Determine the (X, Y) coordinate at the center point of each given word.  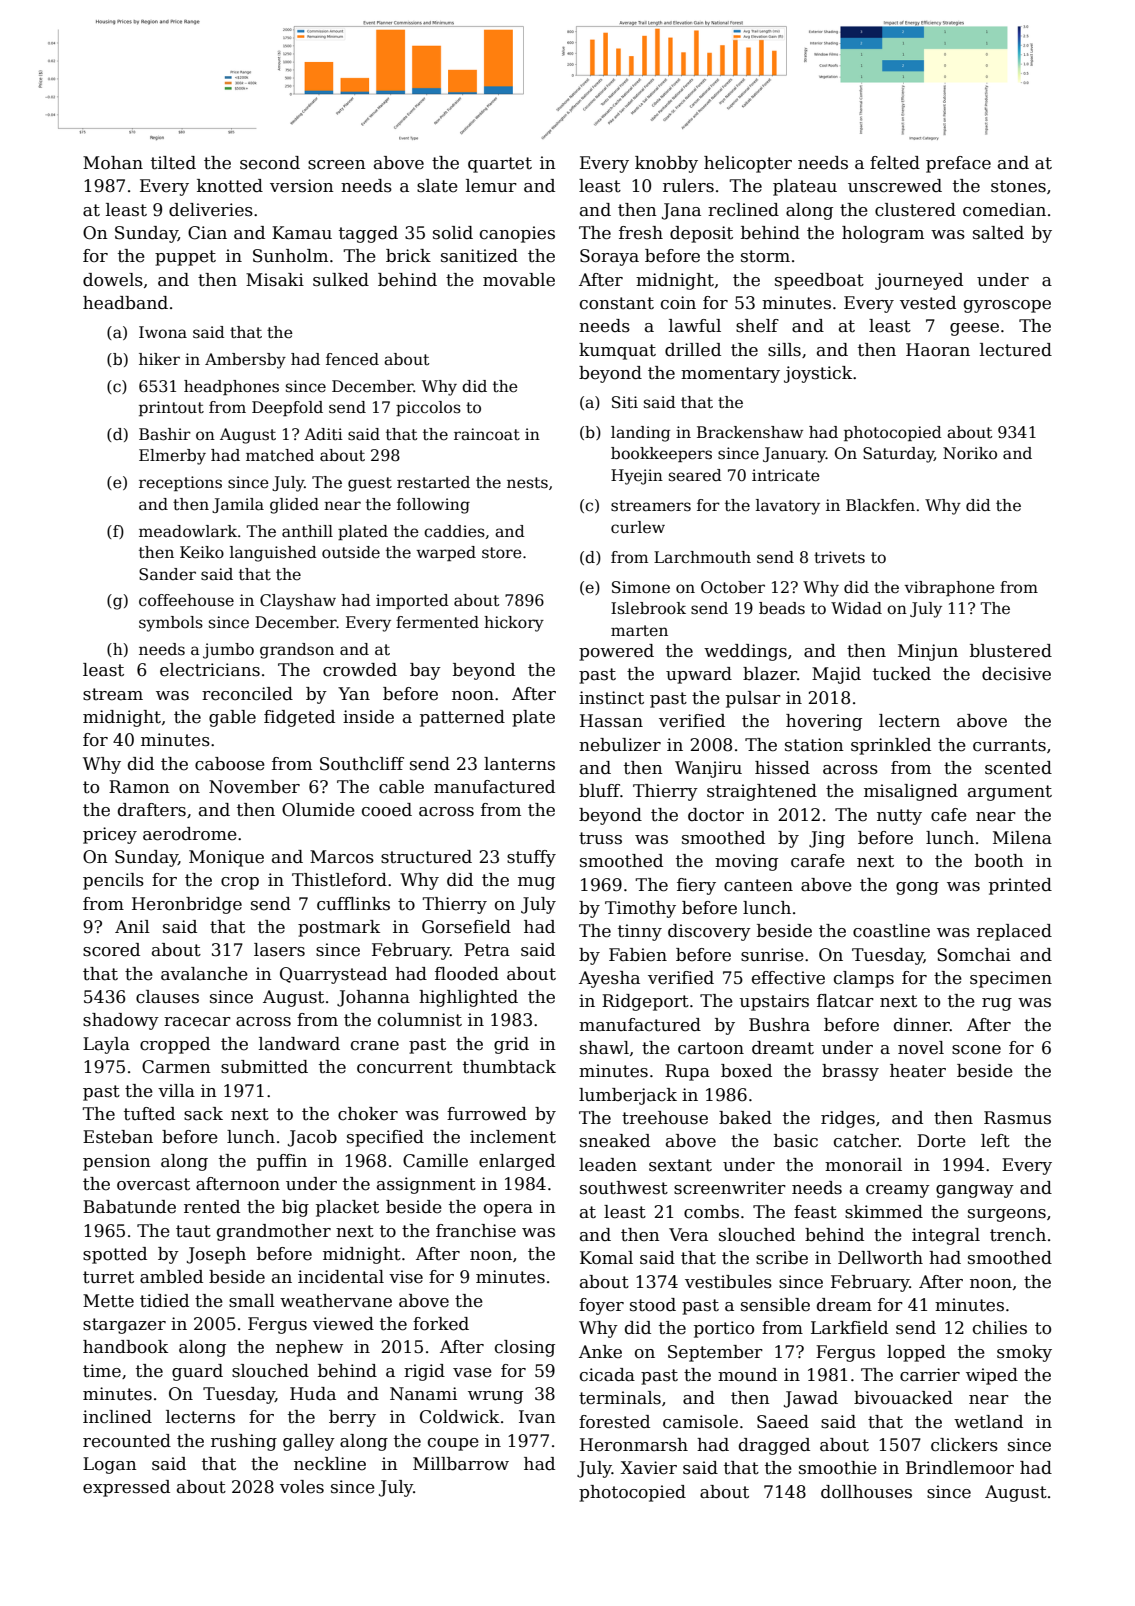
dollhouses (866, 1492)
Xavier (648, 1468)
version (302, 186)
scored (111, 950)
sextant (680, 1165)
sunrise (772, 955)
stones (1018, 186)
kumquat (617, 351)
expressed (126, 1488)
